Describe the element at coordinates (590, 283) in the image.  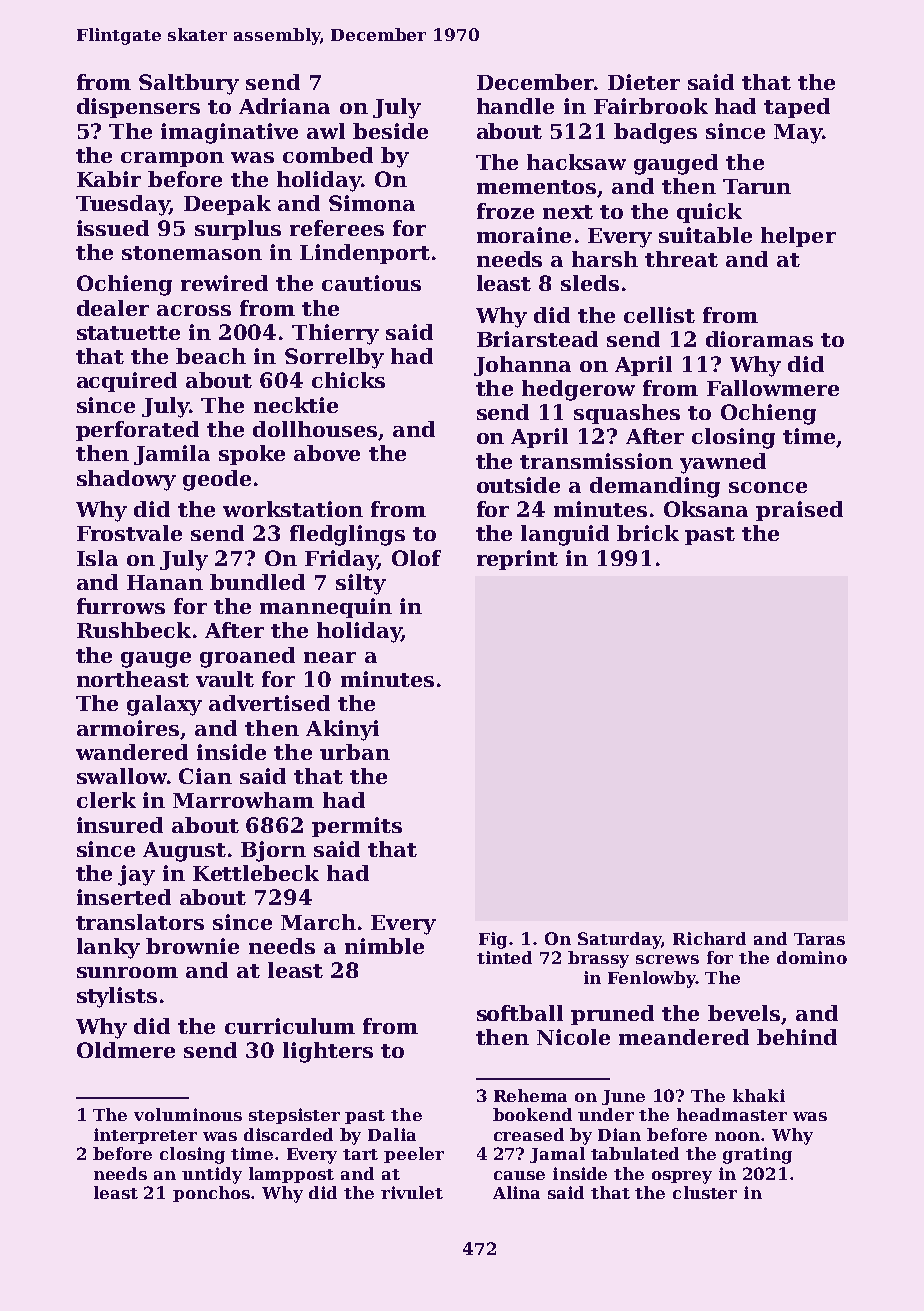
I see `sleds` at that location.
